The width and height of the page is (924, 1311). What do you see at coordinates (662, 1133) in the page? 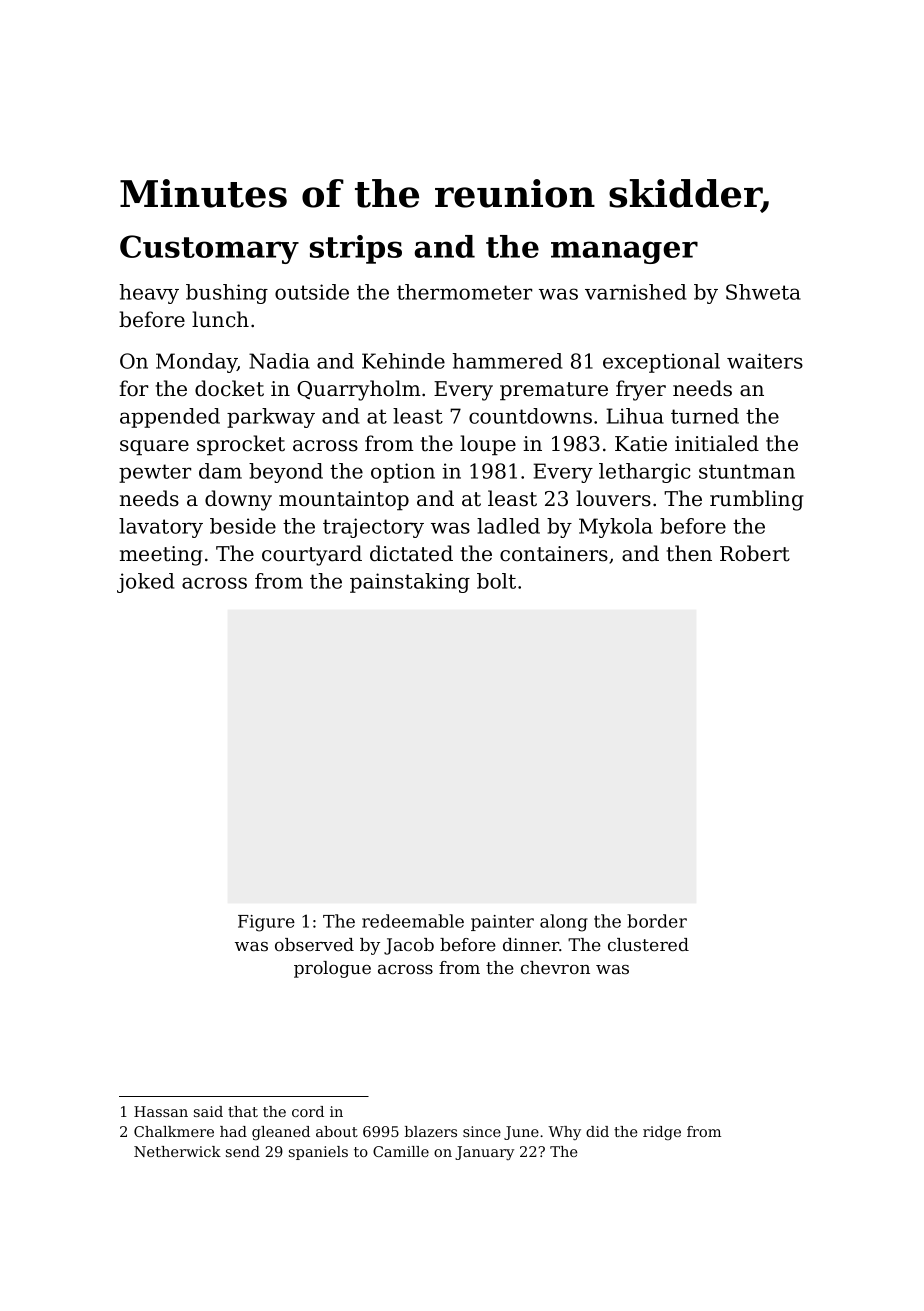
I see `ridge` at bounding box center [662, 1133].
